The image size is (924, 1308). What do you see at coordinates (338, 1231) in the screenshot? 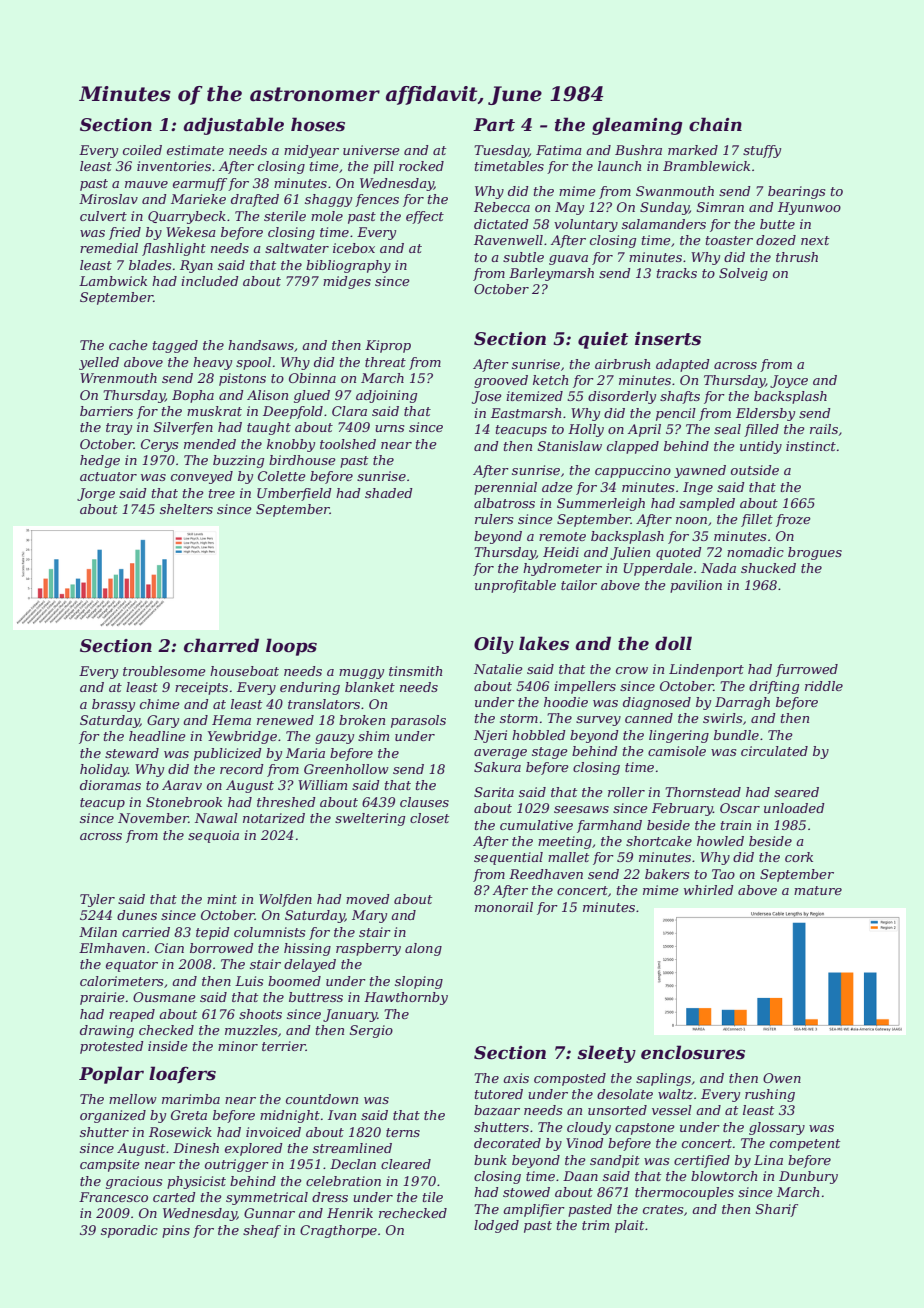
I see `Cragthorpe` at bounding box center [338, 1231].
